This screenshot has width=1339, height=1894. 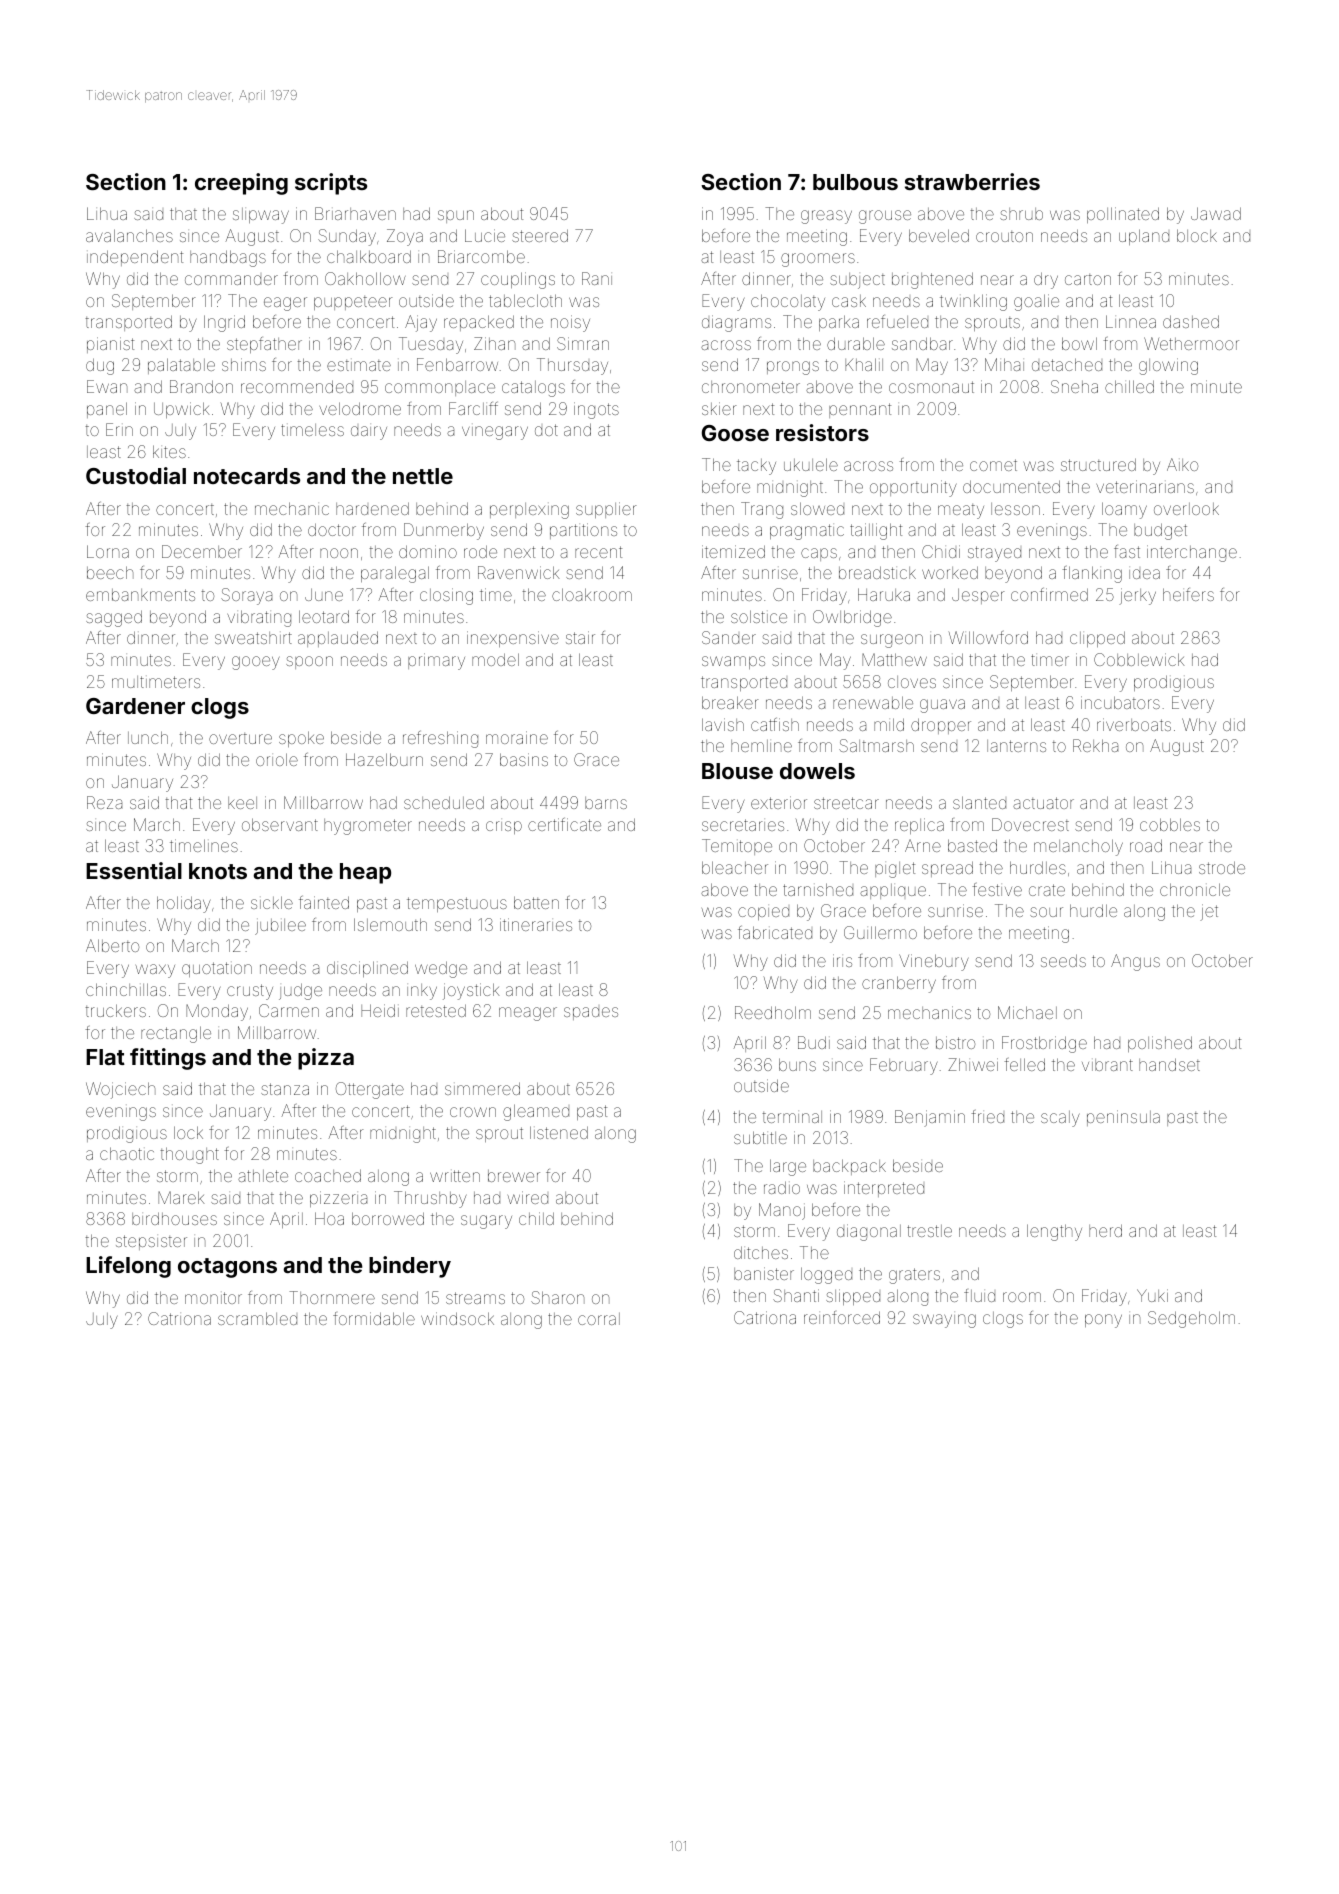 I want to click on bulbous, so click(x=855, y=182).
